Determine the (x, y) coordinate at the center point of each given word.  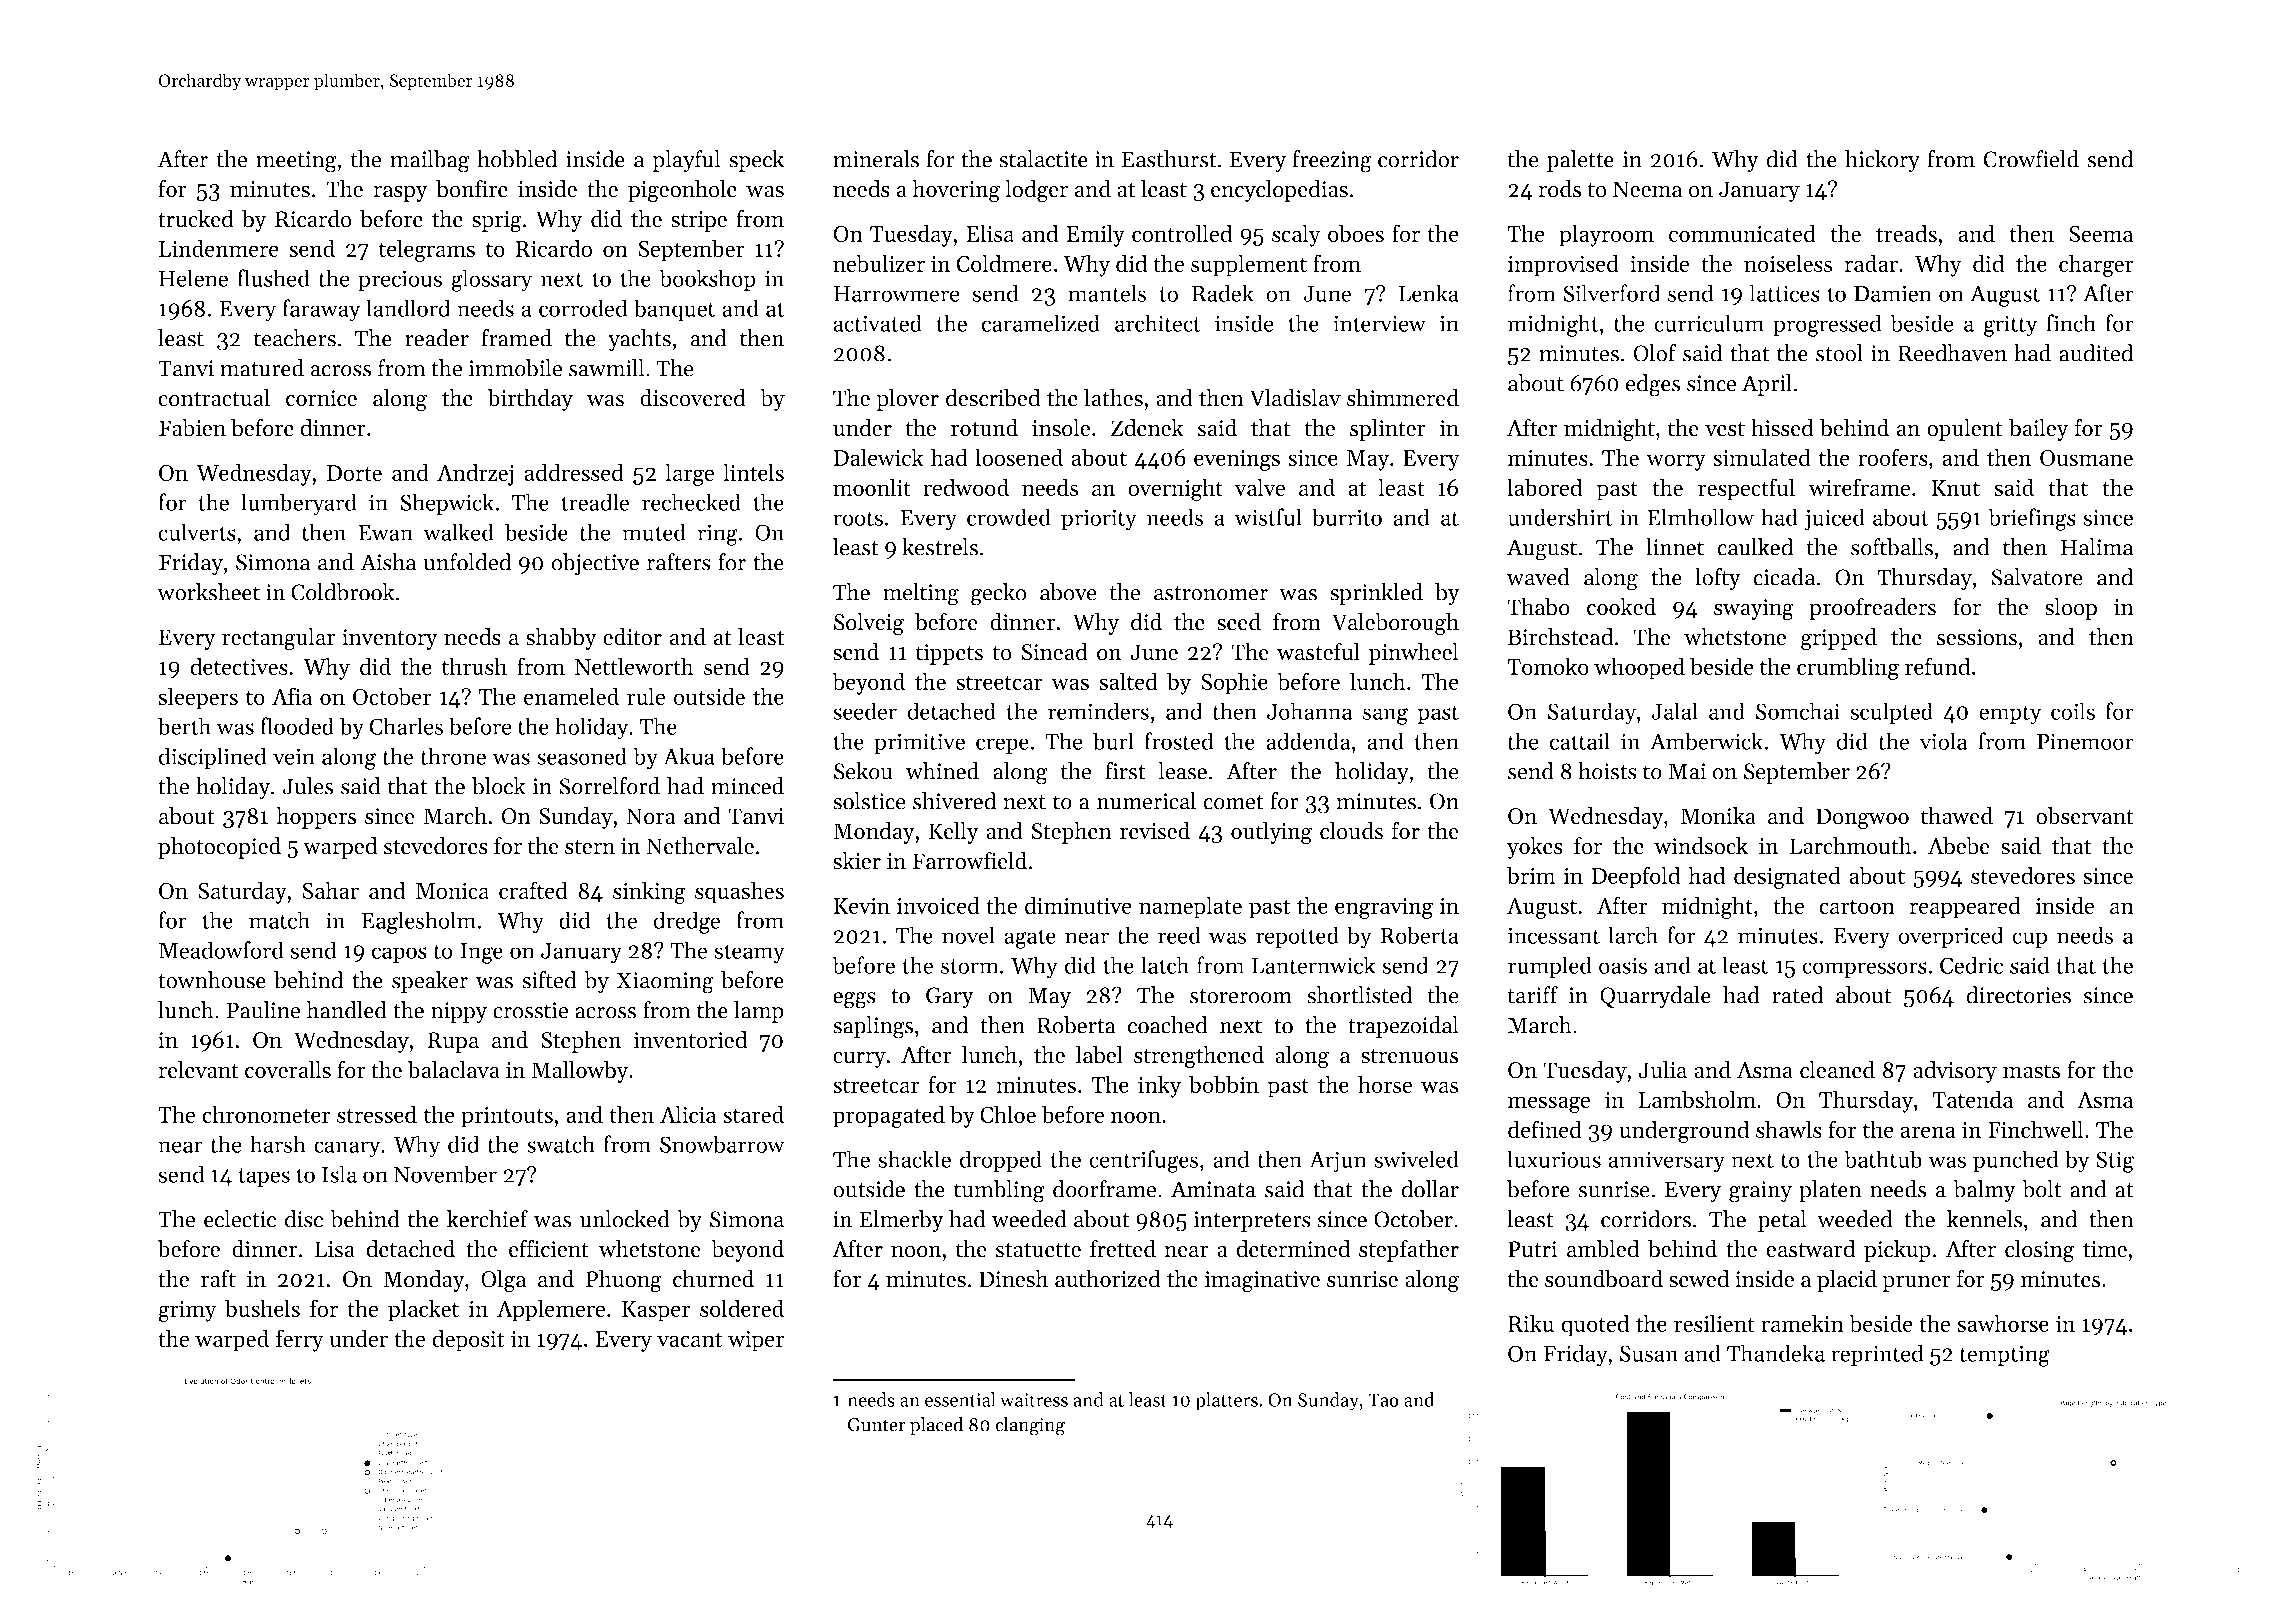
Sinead (1054, 652)
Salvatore (2037, 577)
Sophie (1234, 683)
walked (458, 532)
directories (2018, 995)
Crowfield (2031, 159)
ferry (300, 1340)
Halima (2097, 547)
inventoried (690, 1040)
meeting (296, 162)
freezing (1332, 161)
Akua (689, 756)
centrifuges (1144, 1161)
